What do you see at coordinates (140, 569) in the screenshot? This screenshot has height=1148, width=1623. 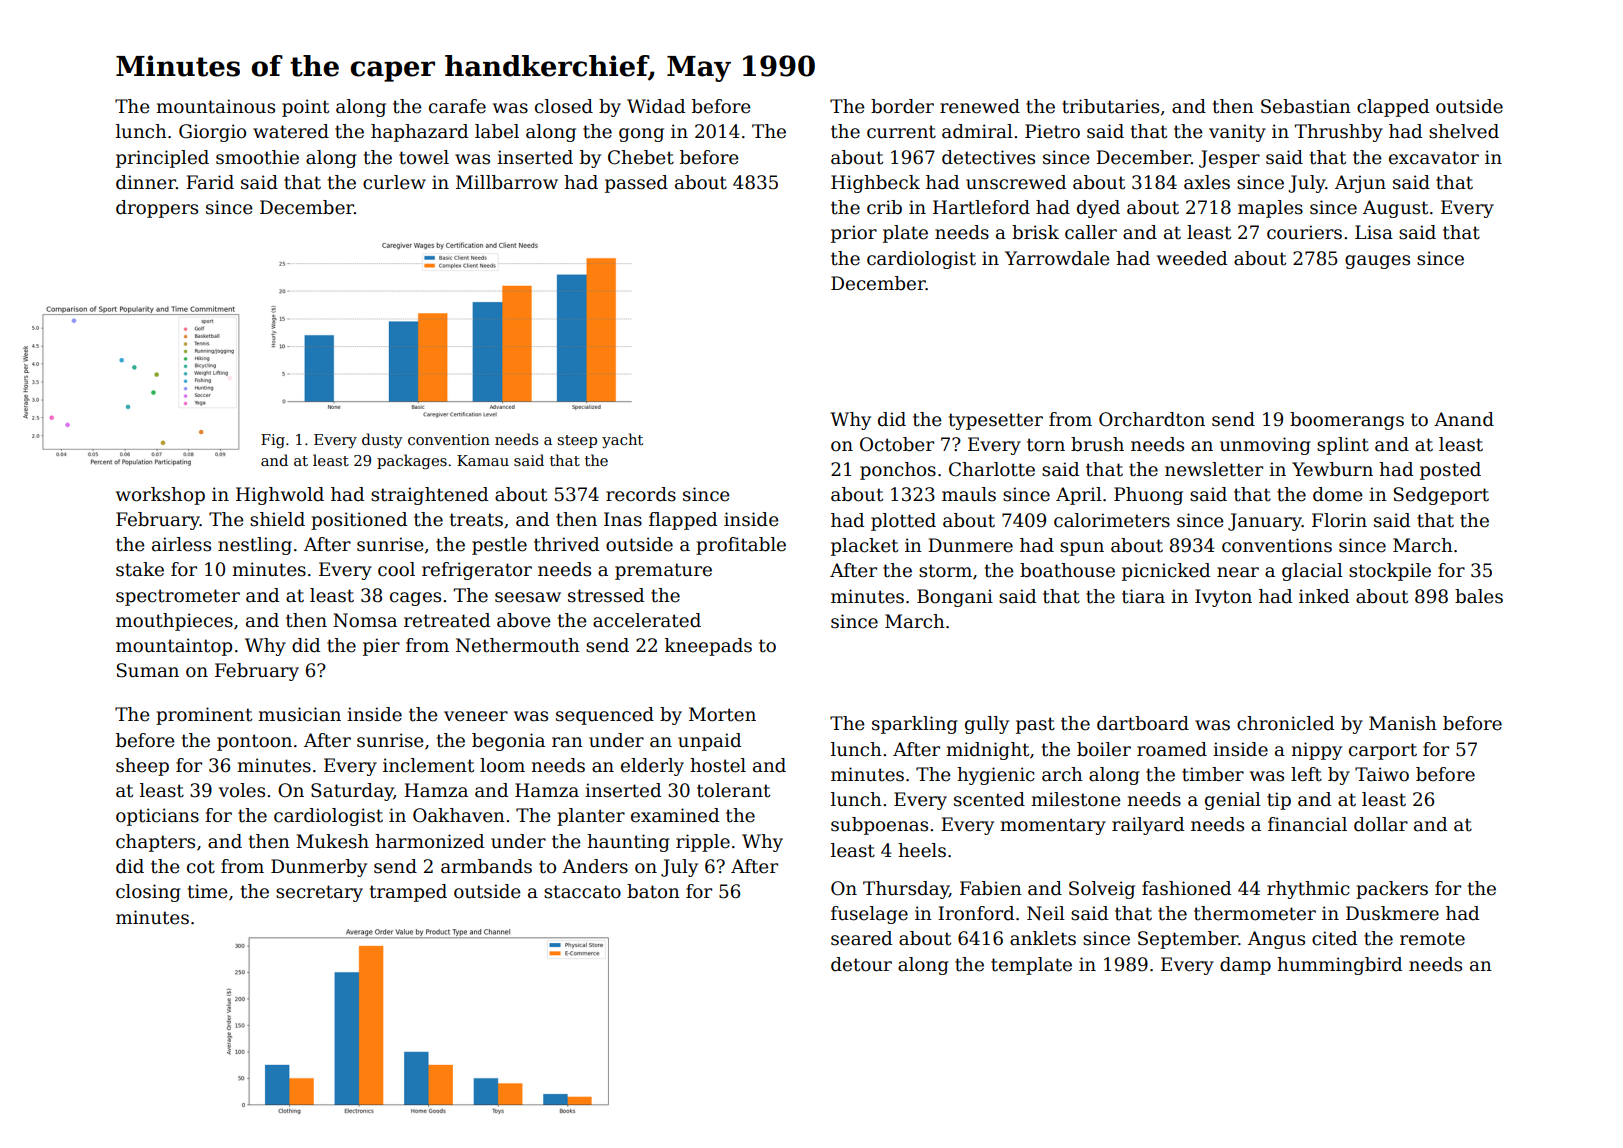 I see `stake` at bounding box center [140, 569].
